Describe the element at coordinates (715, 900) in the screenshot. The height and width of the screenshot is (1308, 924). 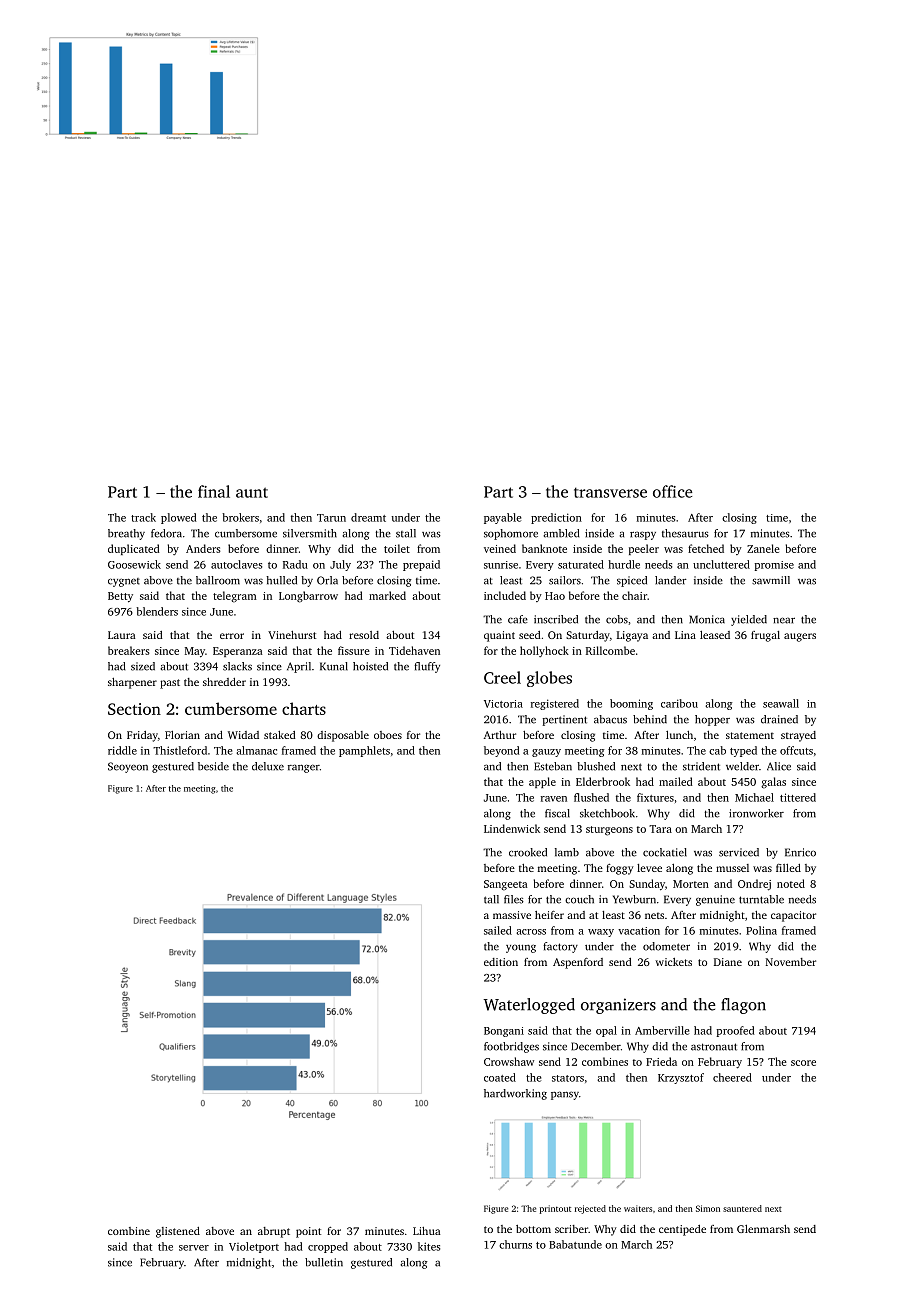
I see `genuine` at that location.
